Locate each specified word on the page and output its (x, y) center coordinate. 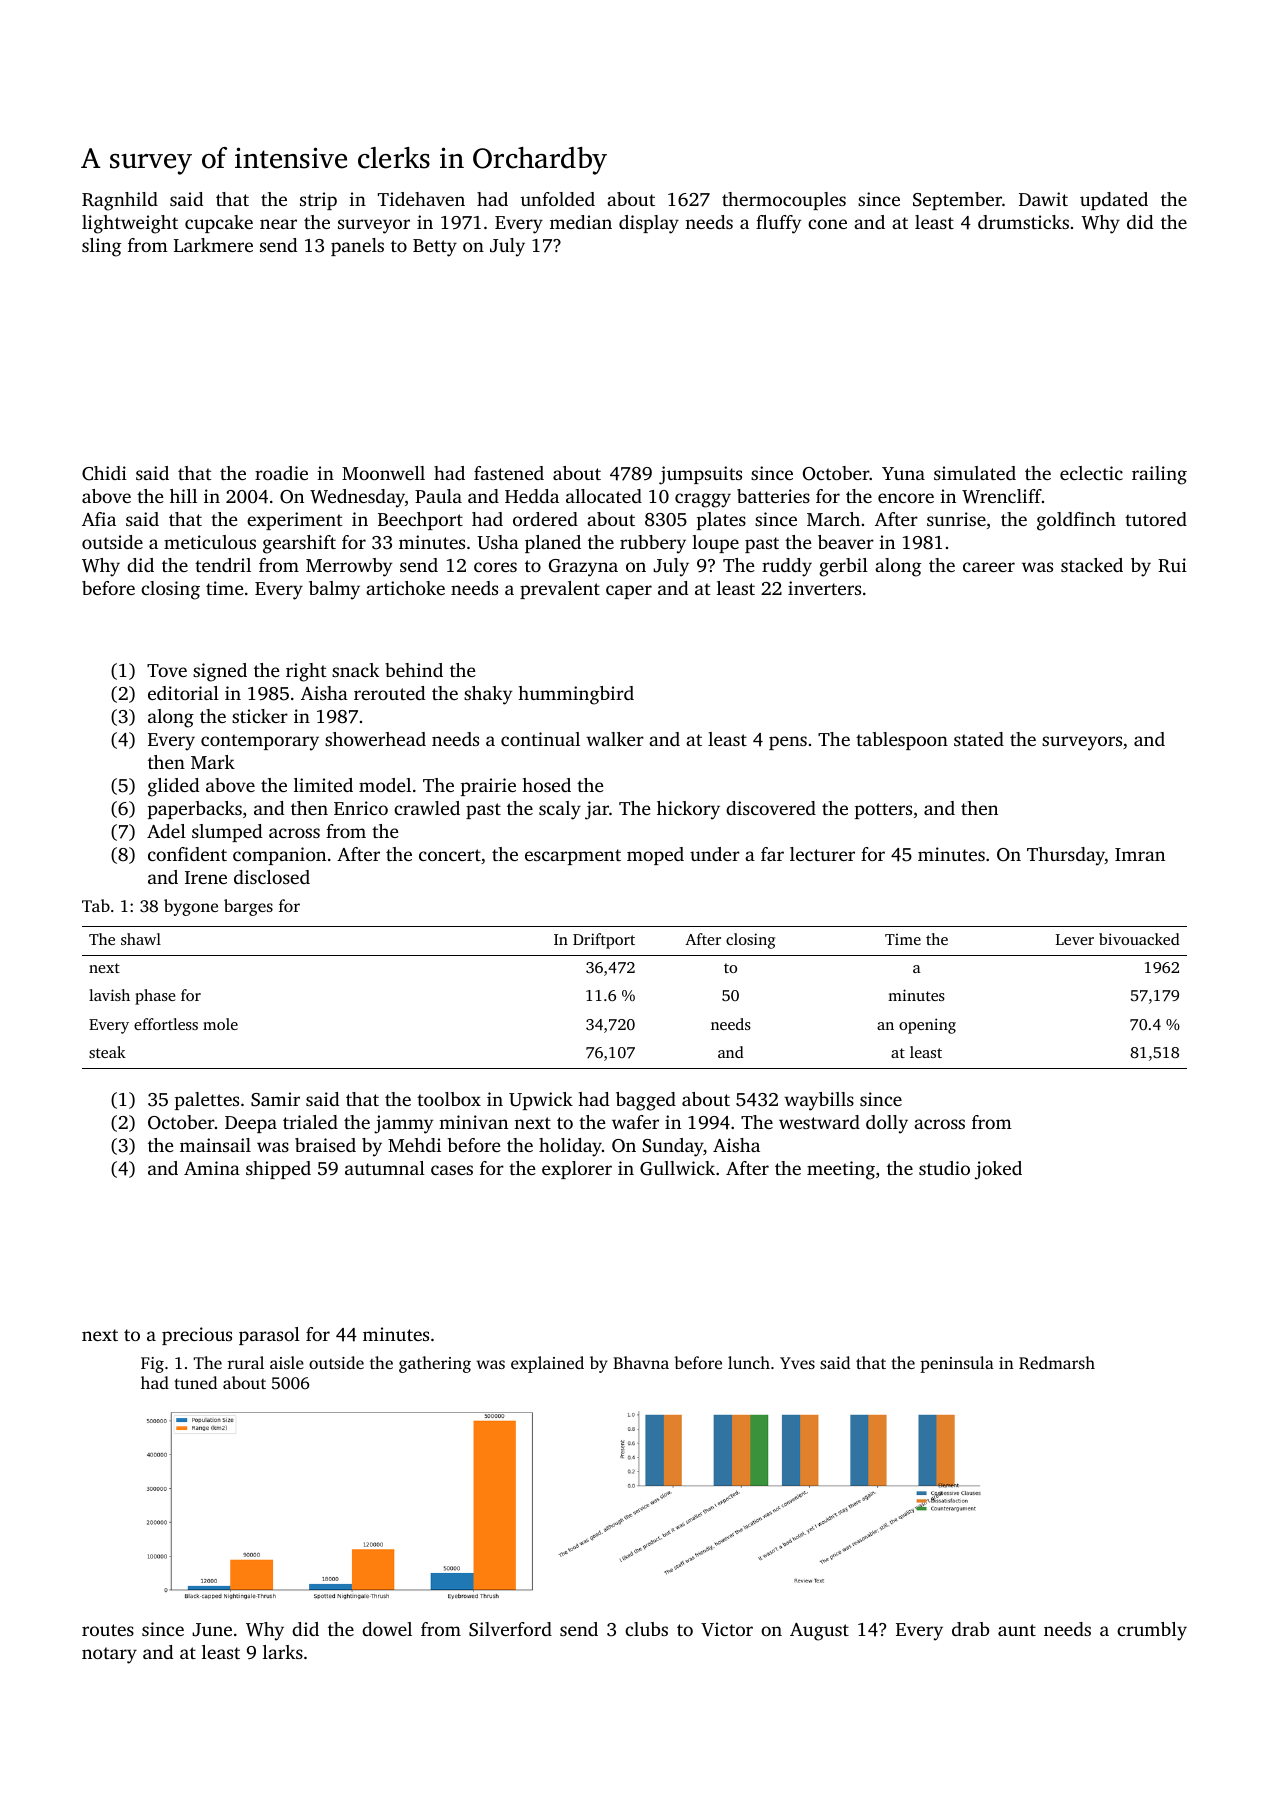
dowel (387, 1629)
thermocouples (784, 201)
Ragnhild (120, 201)
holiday (570, 1147)
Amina (212, 1168)
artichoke (405, 588)
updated (1114, 201)
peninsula (957, 1364)
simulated (975, 473)
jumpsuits (700, 475)
